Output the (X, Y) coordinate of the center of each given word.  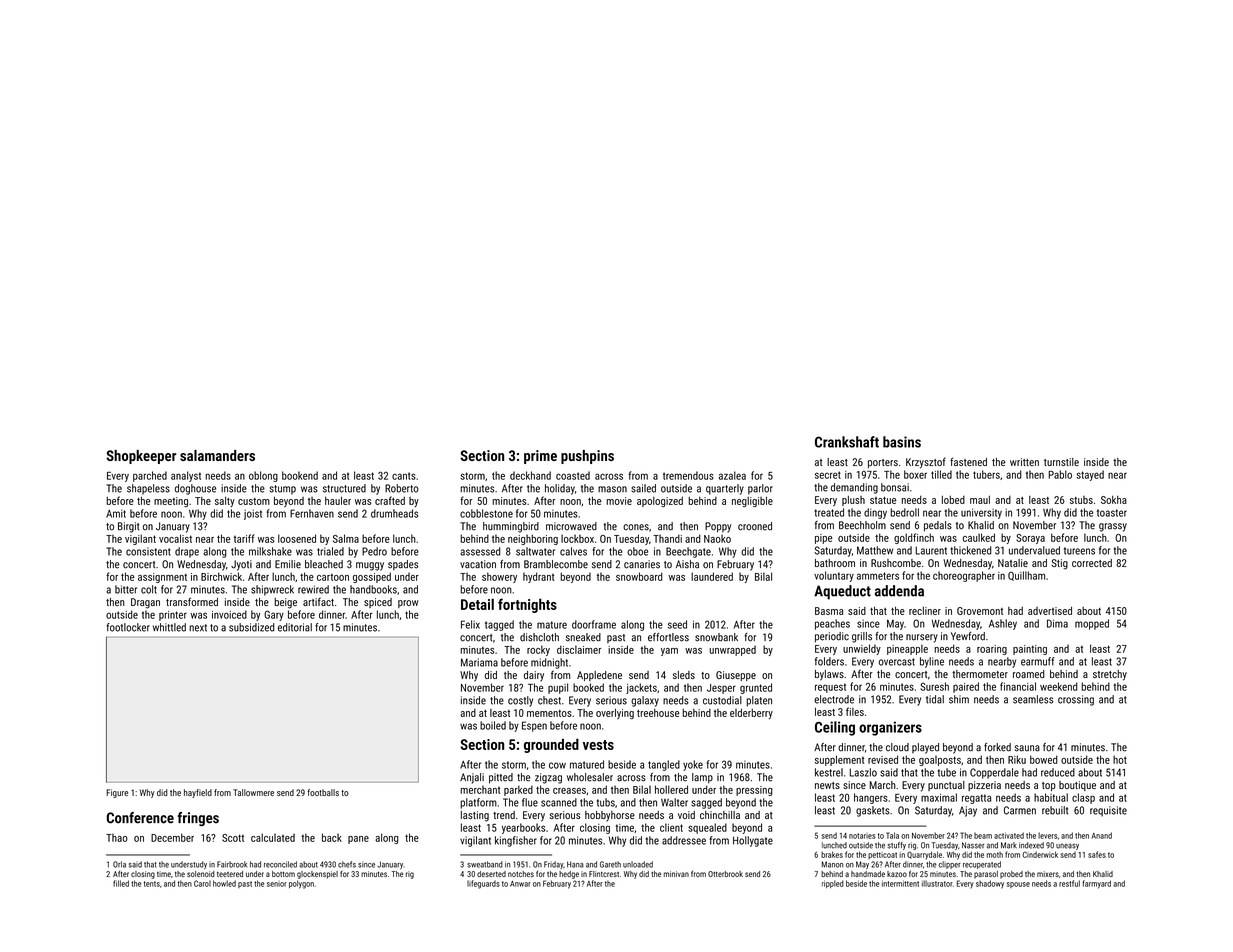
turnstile (1061, 462)
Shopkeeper (141, 457)
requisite (1108, 811)
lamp (702, 778)
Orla (119, 864)
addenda (899, 591)
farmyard (1096, 884)
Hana (575, 864)
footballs (323, 792)
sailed (643, 488)
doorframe (594, 624)
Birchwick (221, 576)
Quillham (1026, 576)
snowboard (639, 576)
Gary (274, 615)
